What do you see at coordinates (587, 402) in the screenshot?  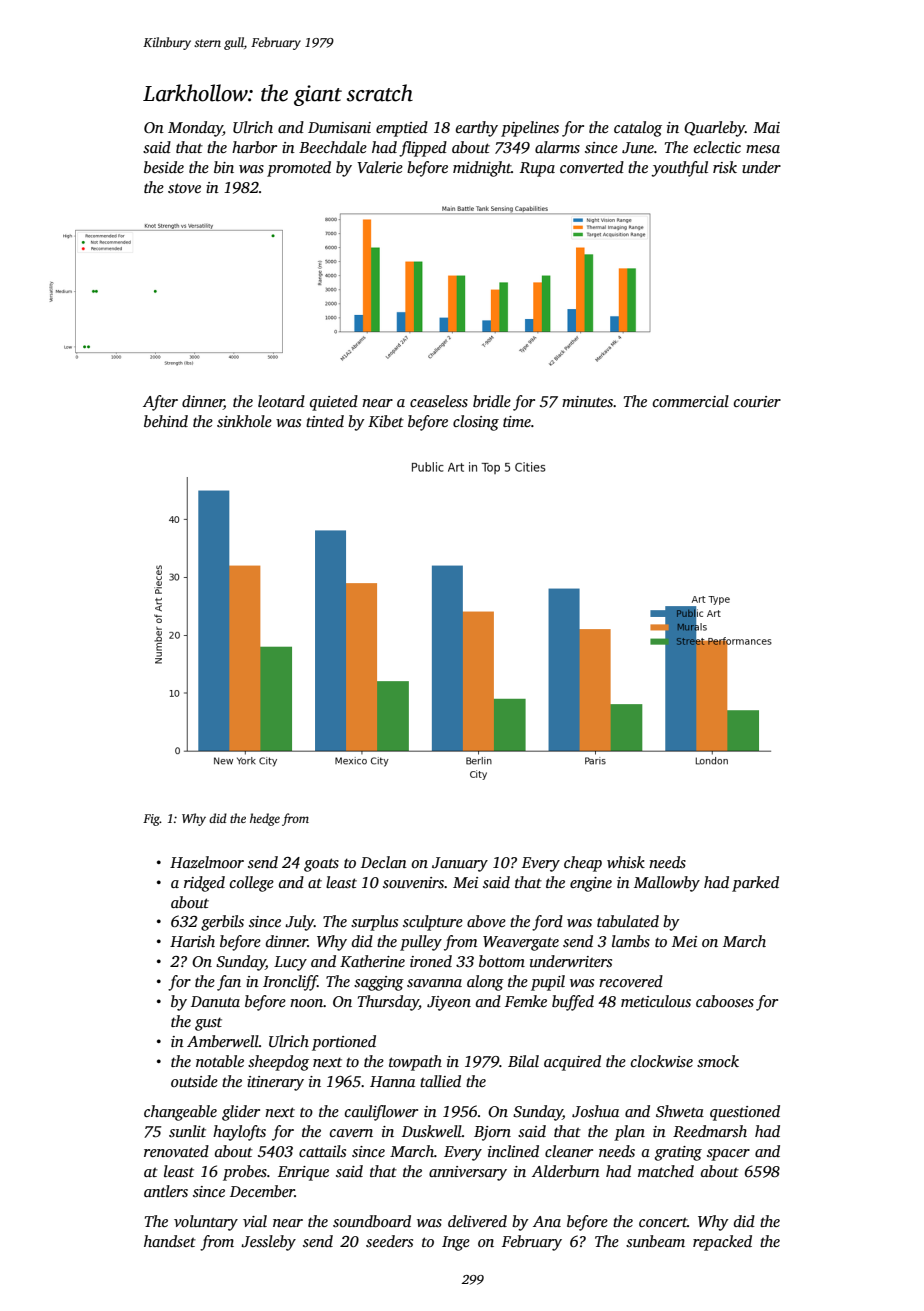 I see `minutes` at bounding box center [587, 402].
